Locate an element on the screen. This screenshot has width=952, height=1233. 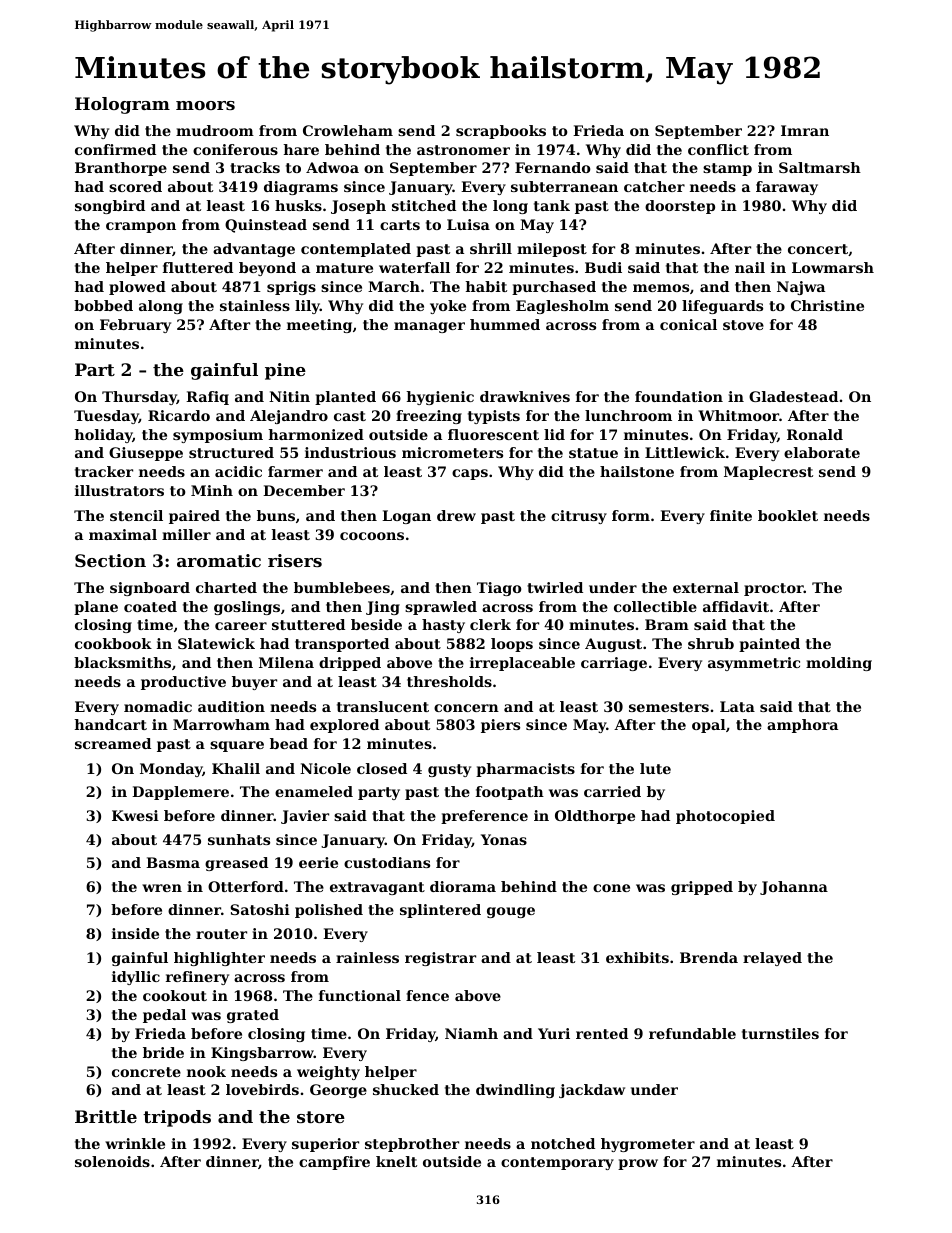
coniferous is located at coordinates (235, 149).
